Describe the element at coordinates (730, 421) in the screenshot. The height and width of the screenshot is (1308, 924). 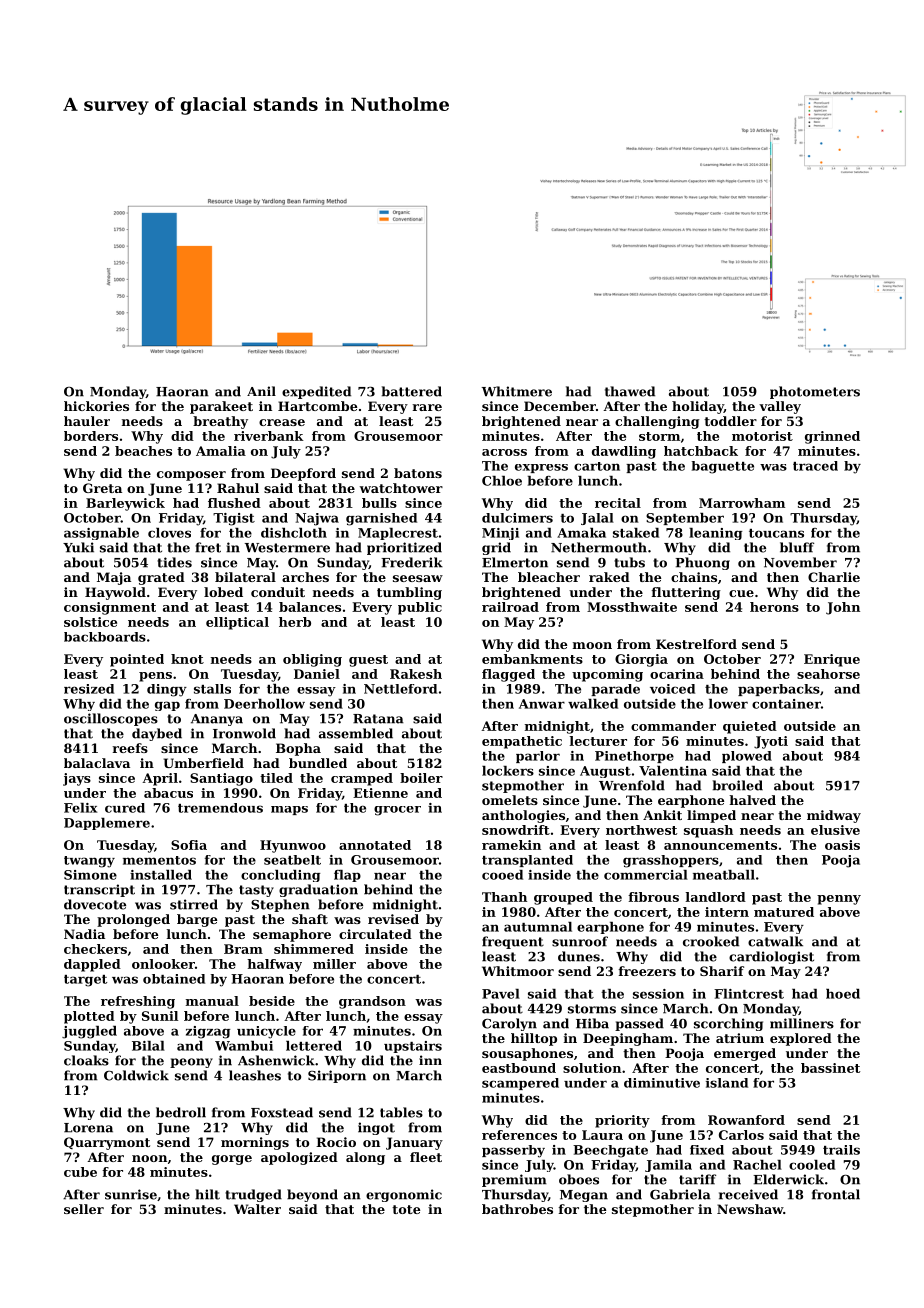
I see `toddler` at that location.
